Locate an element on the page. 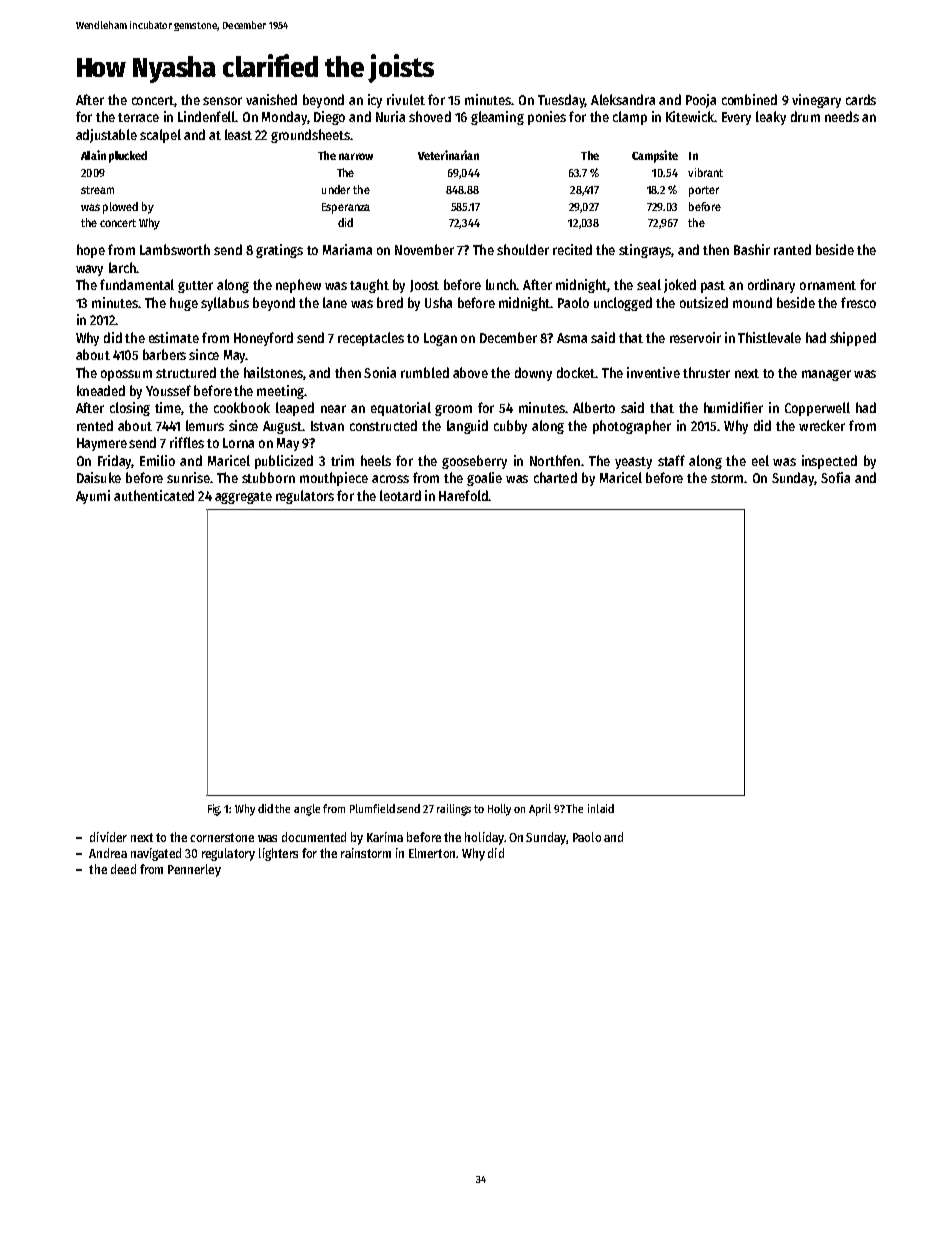  sunrise is located at coordinates (188, 477).
